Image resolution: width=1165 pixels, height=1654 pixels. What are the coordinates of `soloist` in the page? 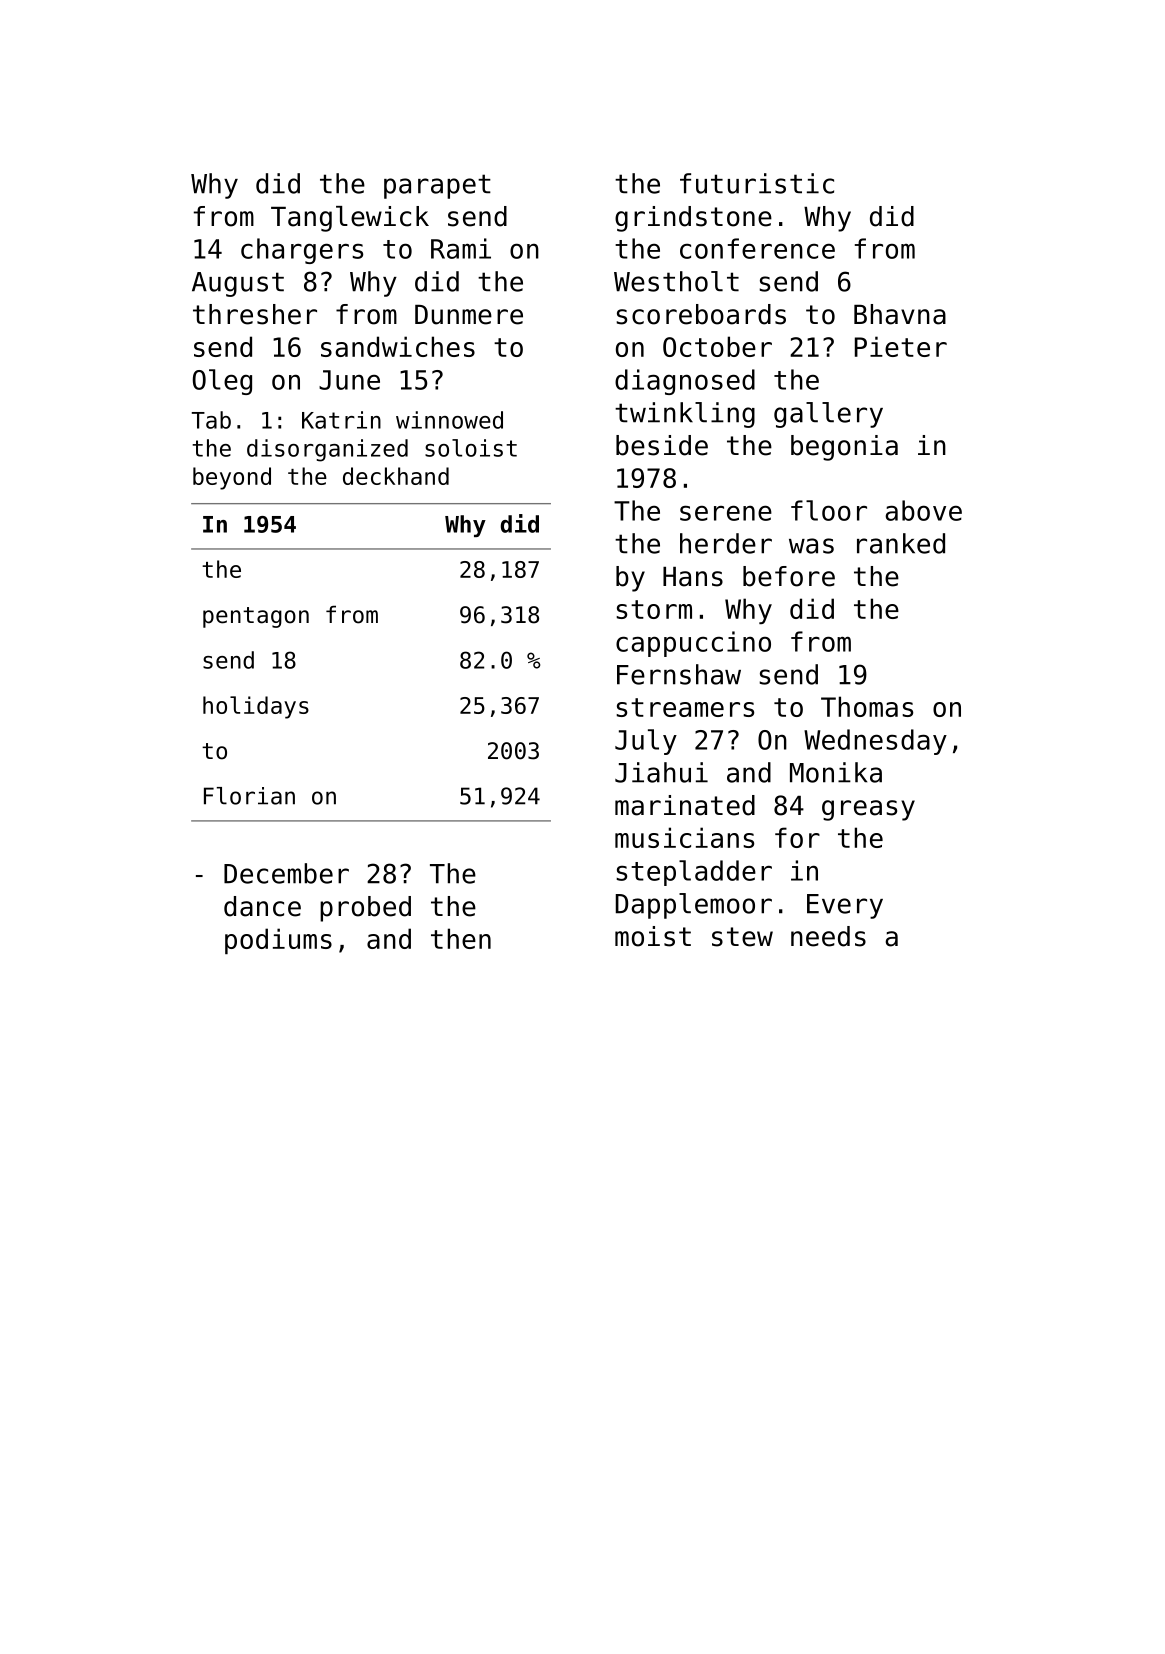 It's located at (471, 448).
